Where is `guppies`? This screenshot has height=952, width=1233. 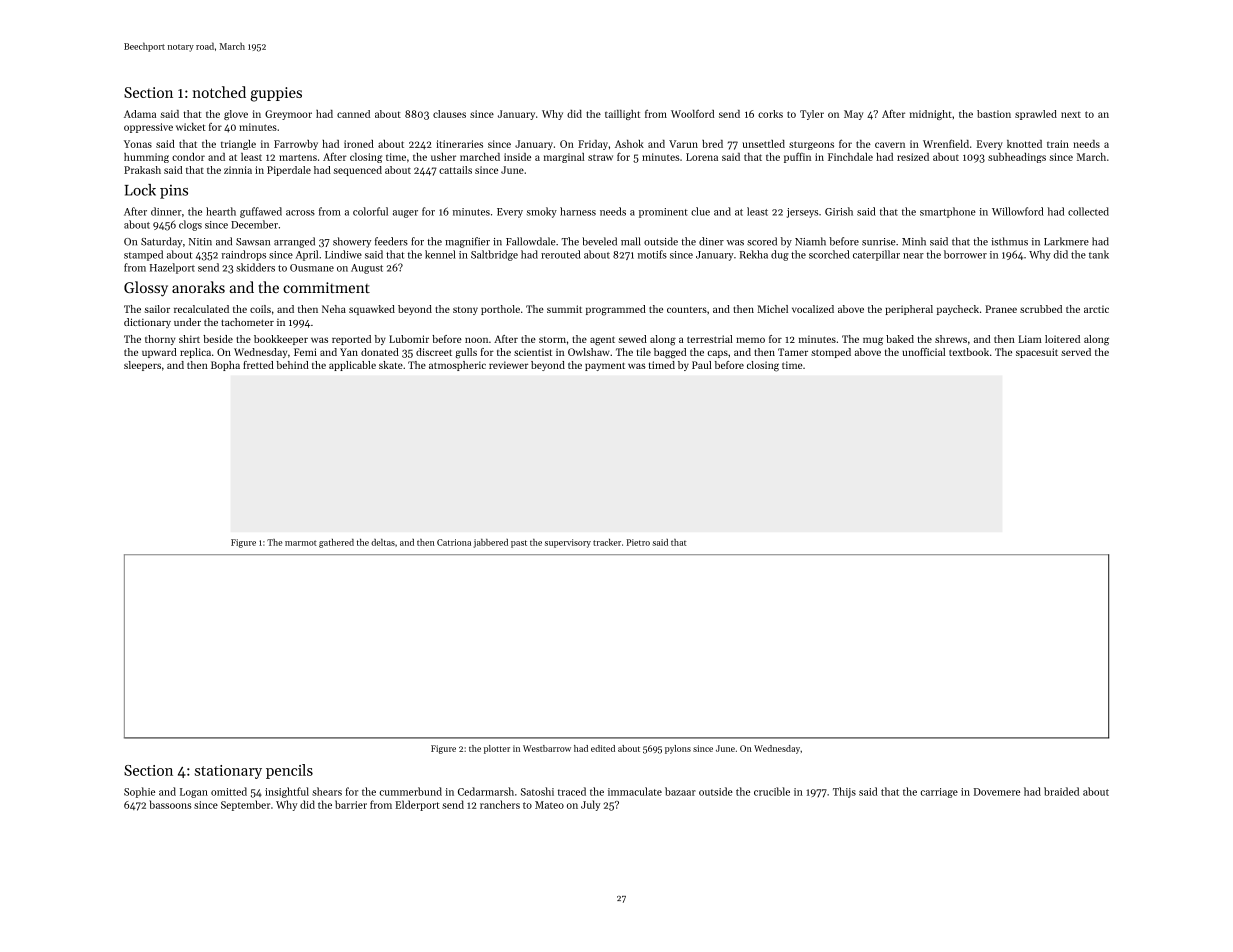
guppies is located at coordinates (276, 94).
